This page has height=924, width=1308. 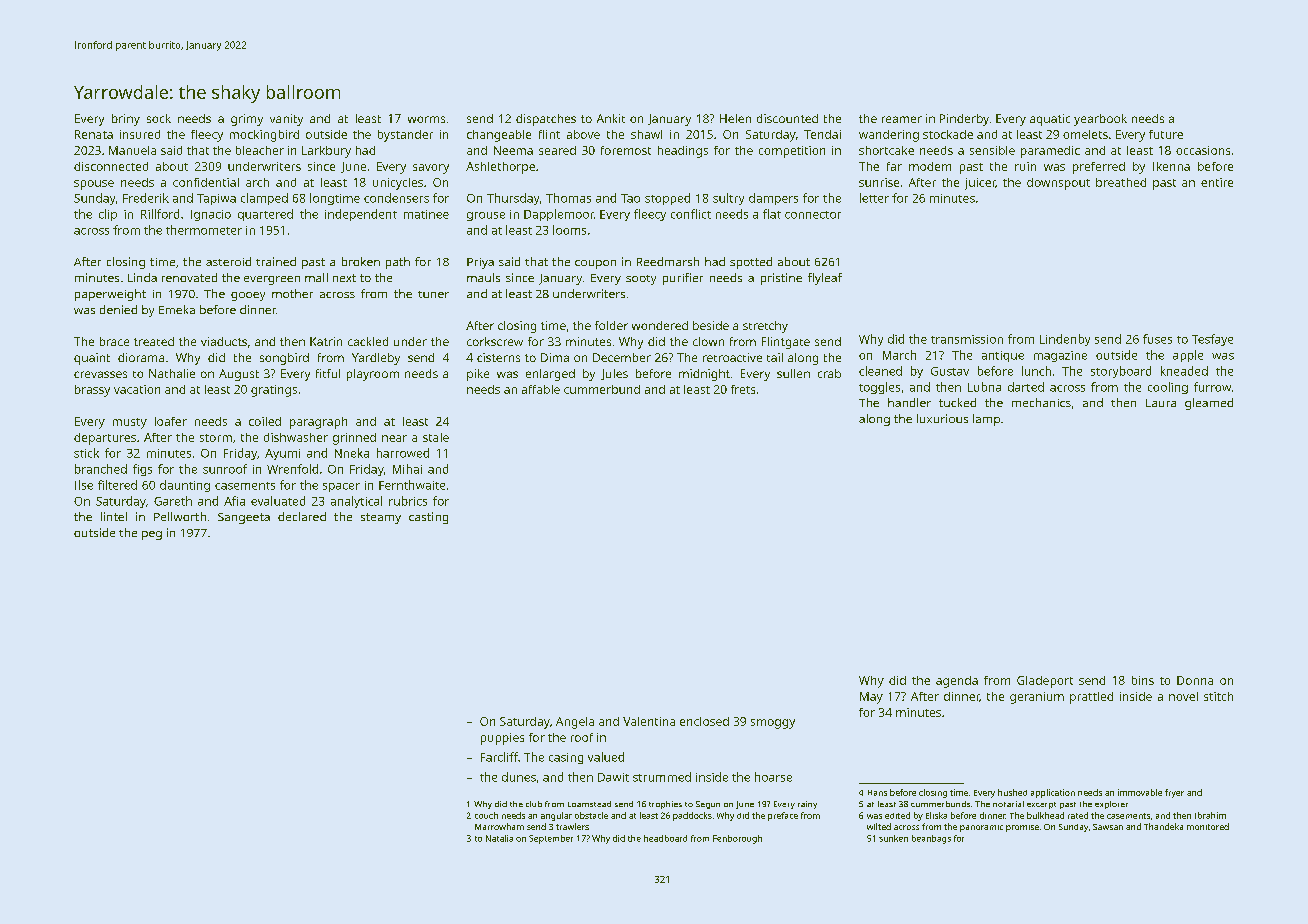 I want to click on monitored, so click(x=1208, y=826).
